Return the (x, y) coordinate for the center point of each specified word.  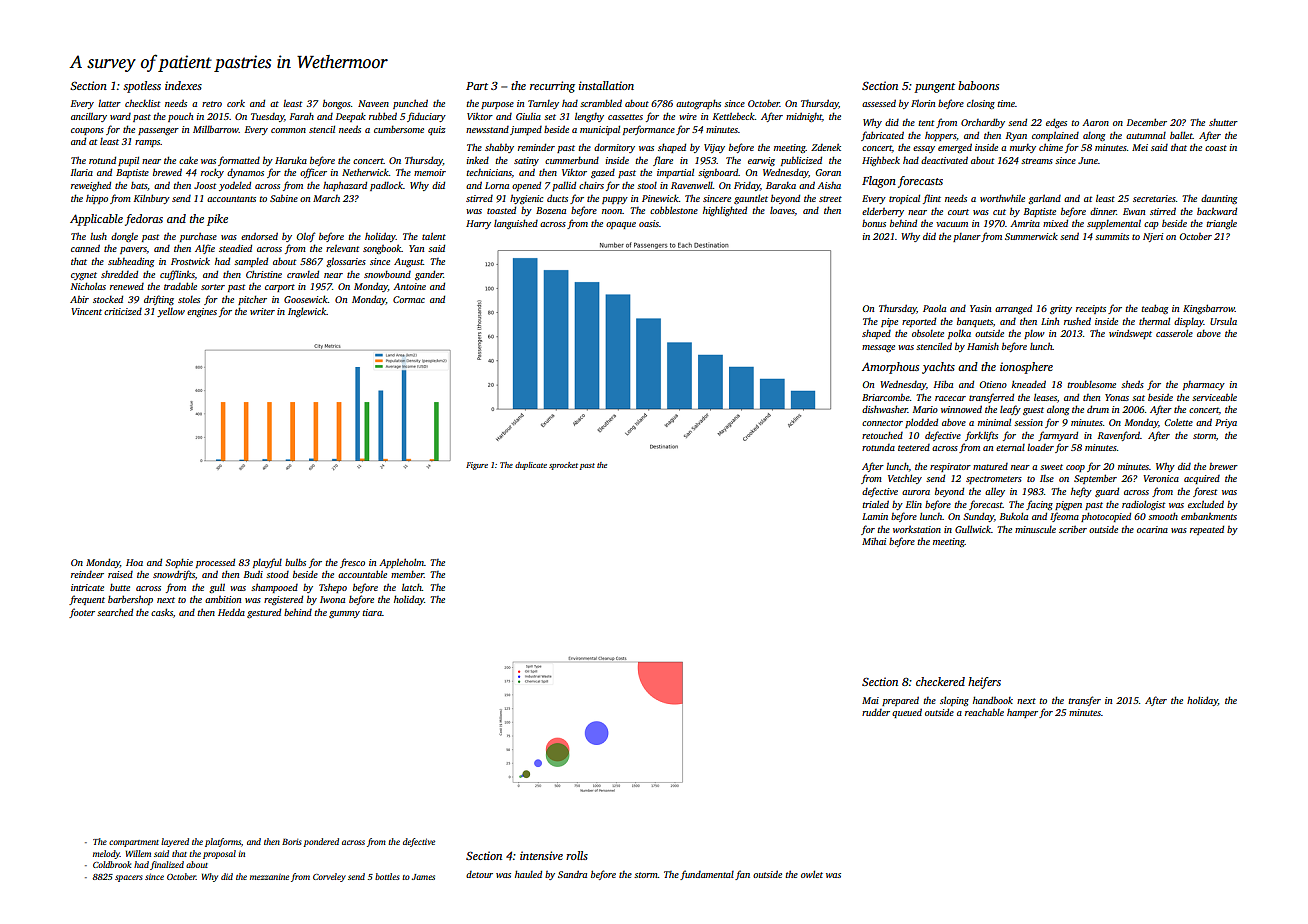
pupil (128, 161)
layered (175, 842)
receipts (1091, 309)
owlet (812, 874)
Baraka (781, 185)
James (423, 877)
